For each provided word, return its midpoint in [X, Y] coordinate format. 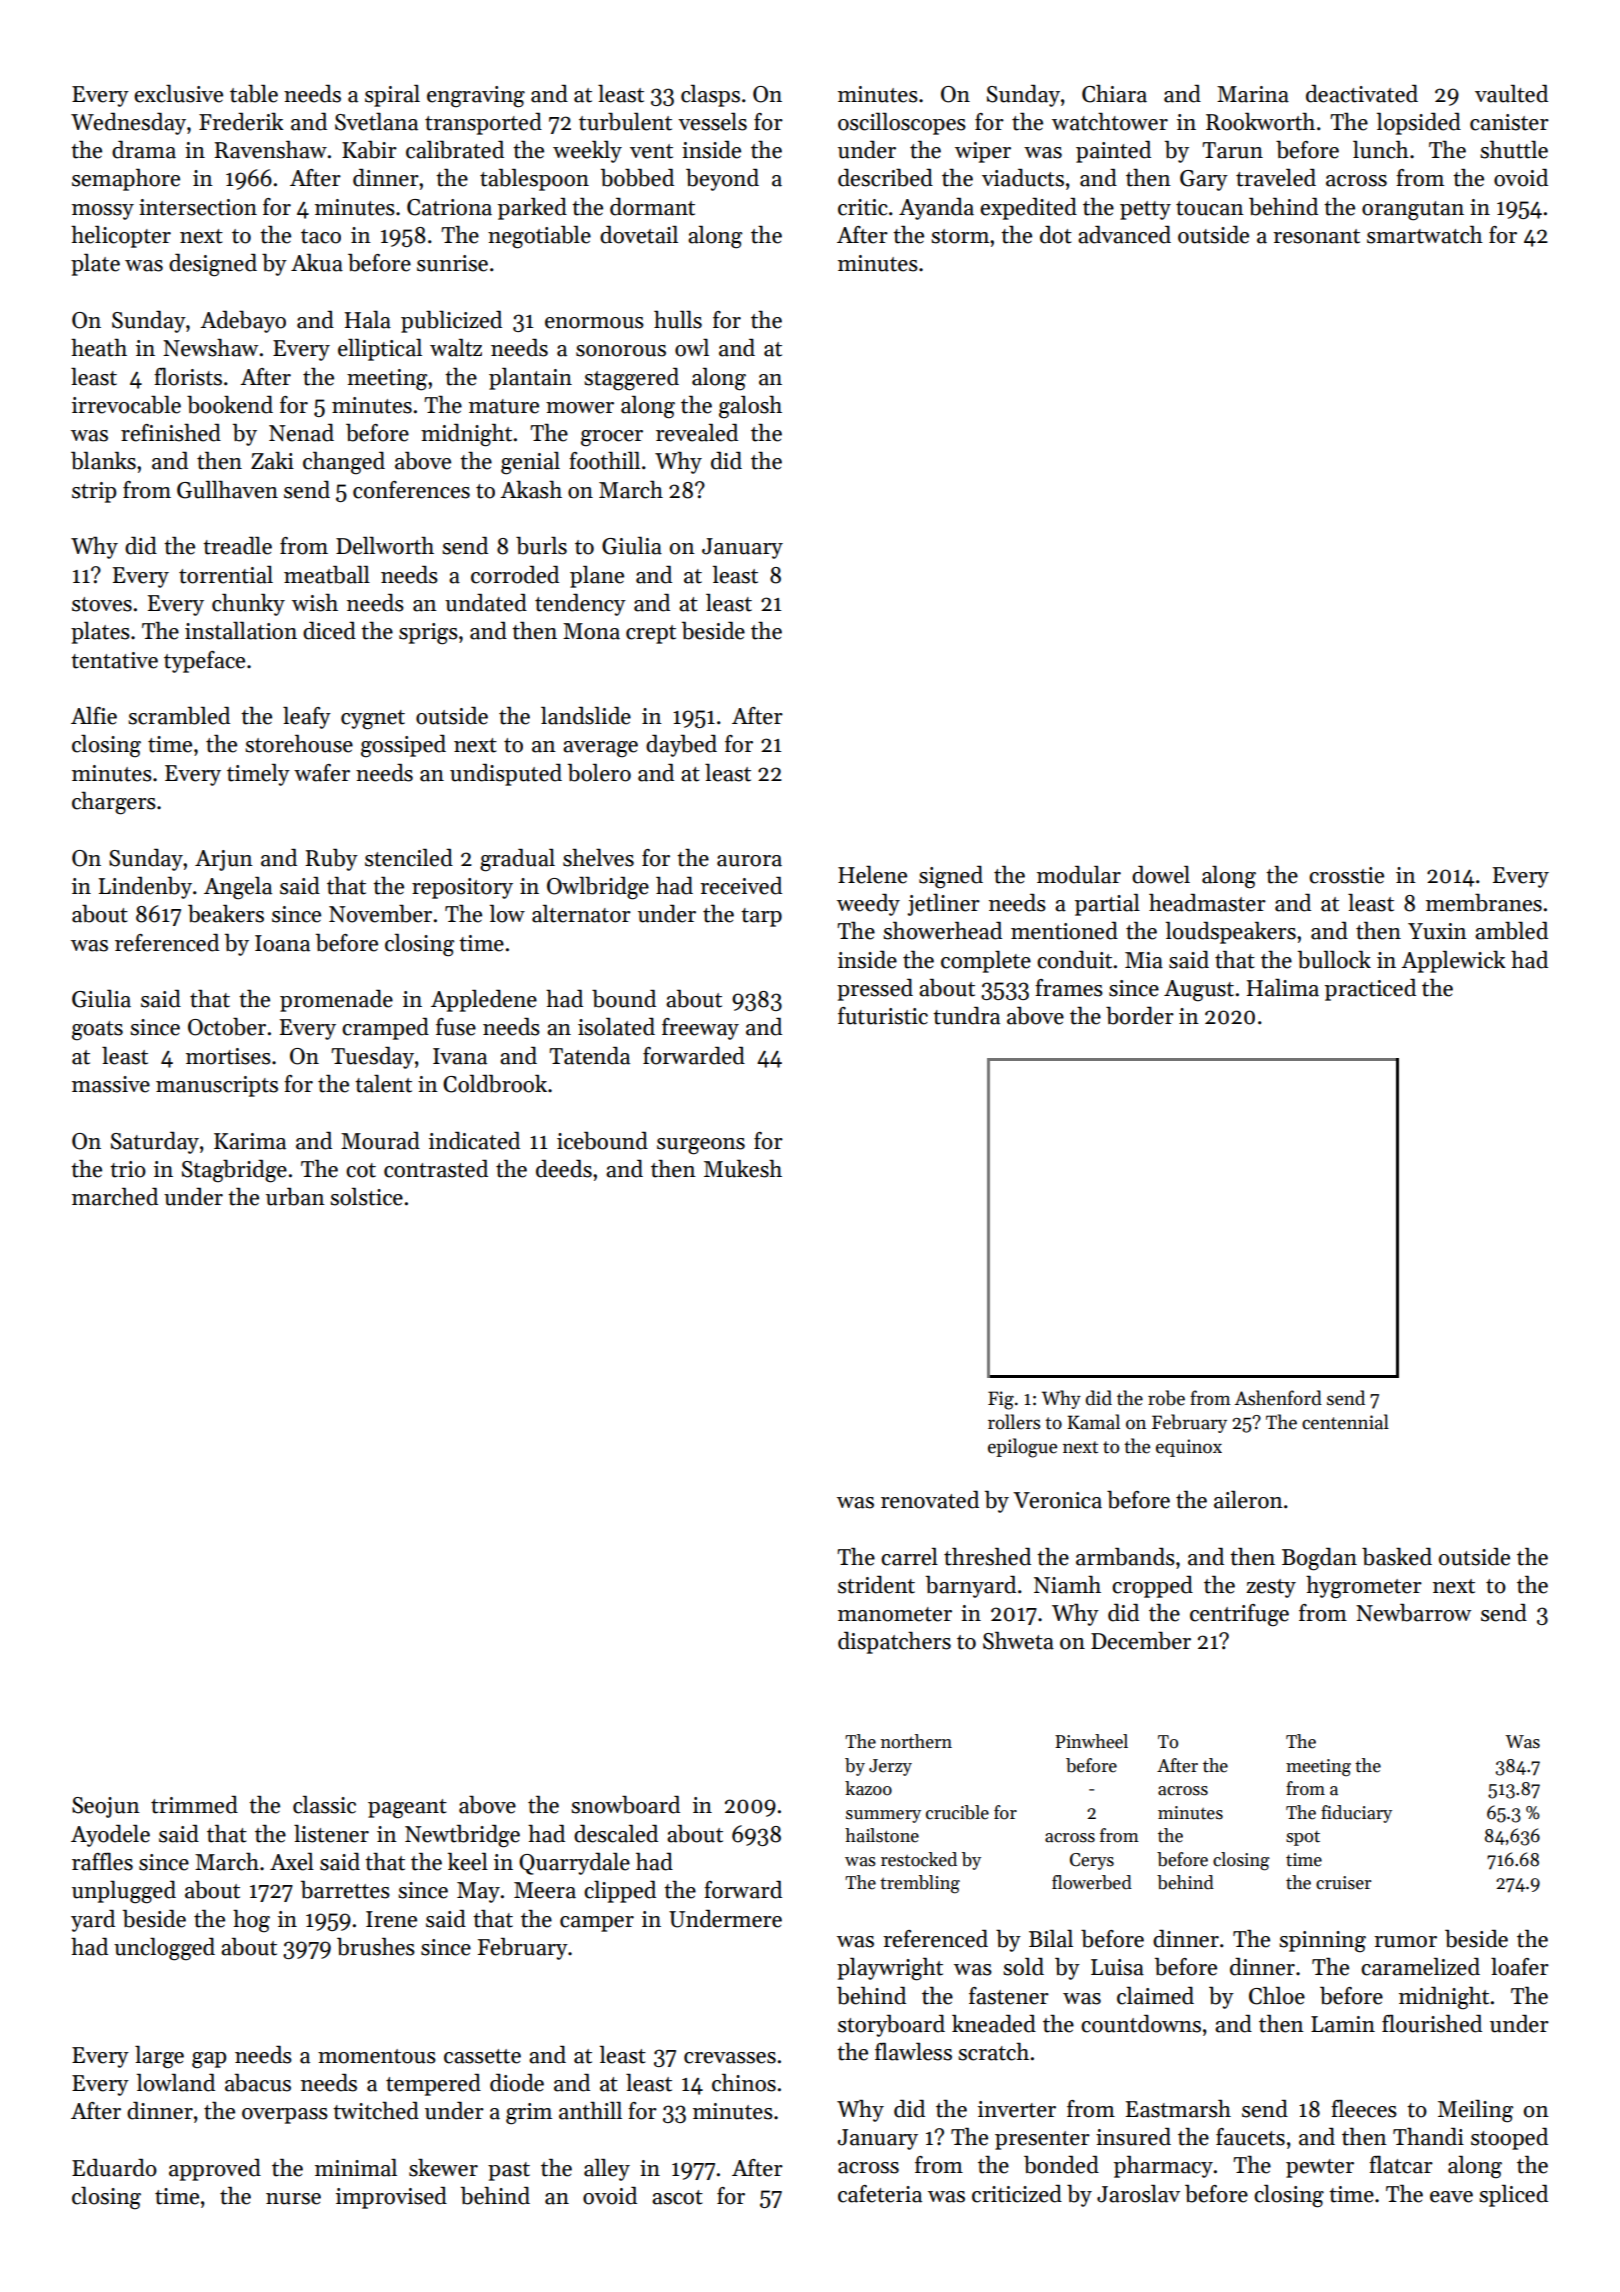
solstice [366, 1197]
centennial [1345, 1422]
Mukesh [743, 1169]
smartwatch [1425, 235]
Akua [317, 263]
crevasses [730, 2058]
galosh [750, 407]
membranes [1484, 903]
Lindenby [145, 888]
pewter [1320, 2168]
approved [215, 2170]
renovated [930, 1500]
